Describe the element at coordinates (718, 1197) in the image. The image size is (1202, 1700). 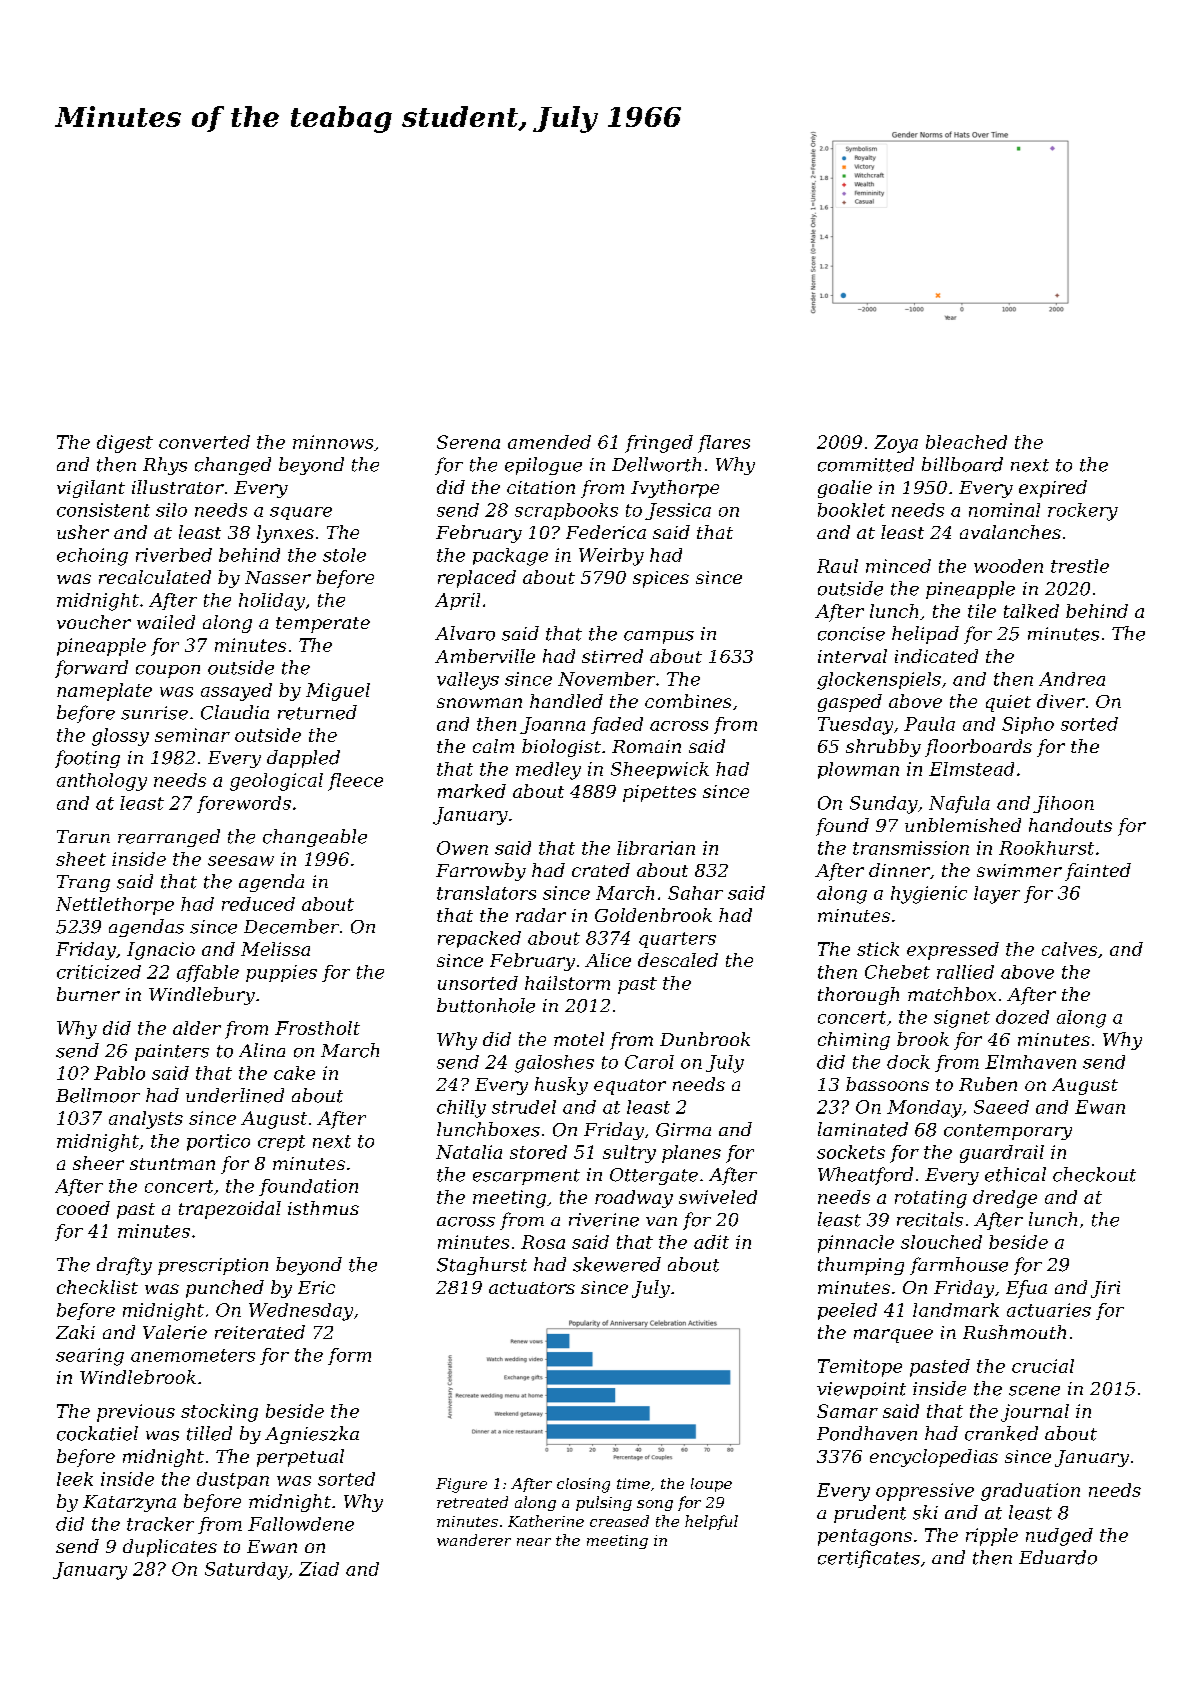
I see `swiveled` at that location.
